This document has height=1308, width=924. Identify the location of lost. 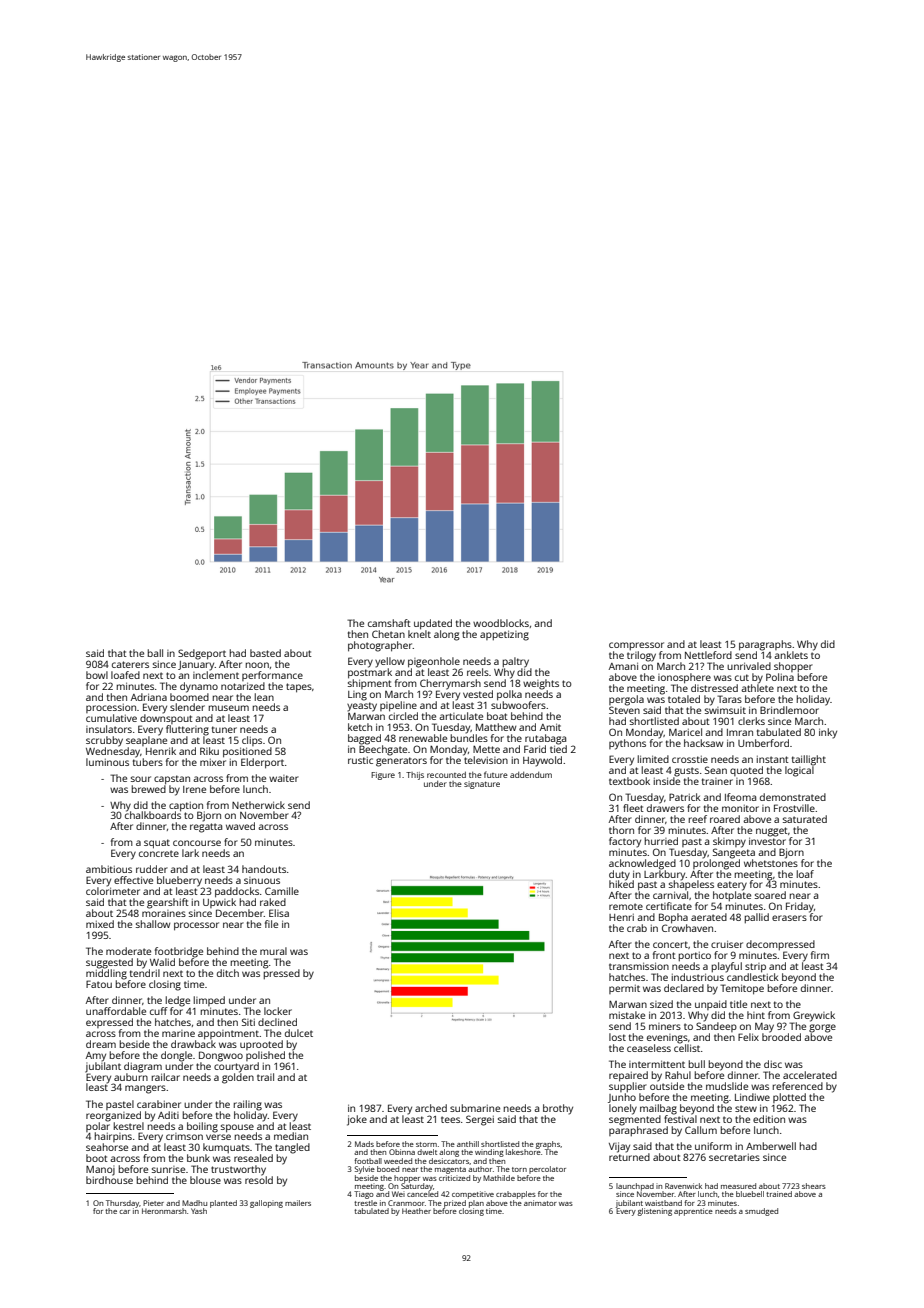
(617, 1037).
